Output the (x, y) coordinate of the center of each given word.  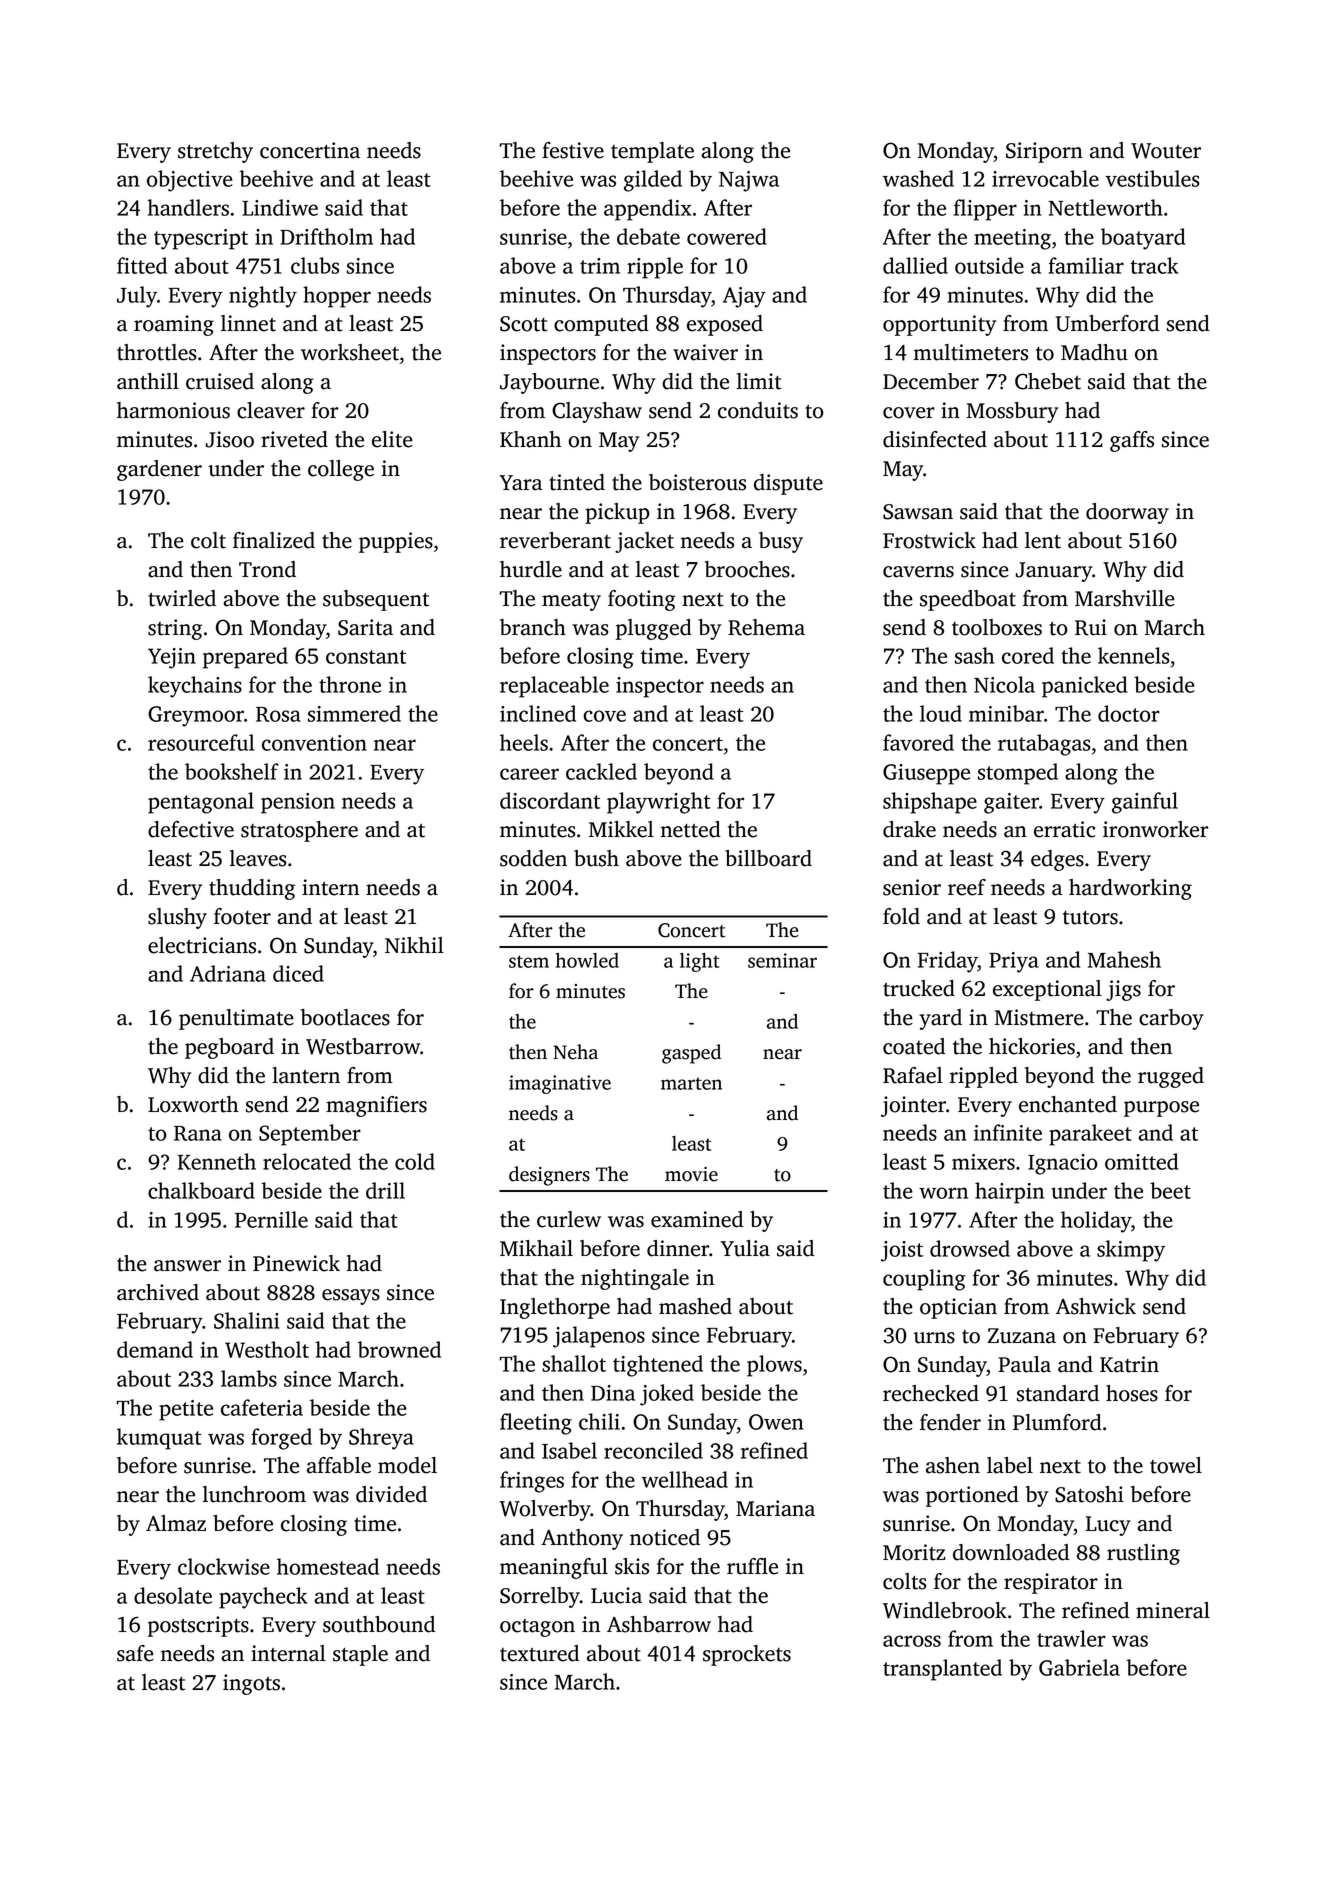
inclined (538, 713)
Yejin (172, 658)
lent (1043, 540)
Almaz (176, 1523)
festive (573, 150)
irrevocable (1045, 178)
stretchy (215, 152)
